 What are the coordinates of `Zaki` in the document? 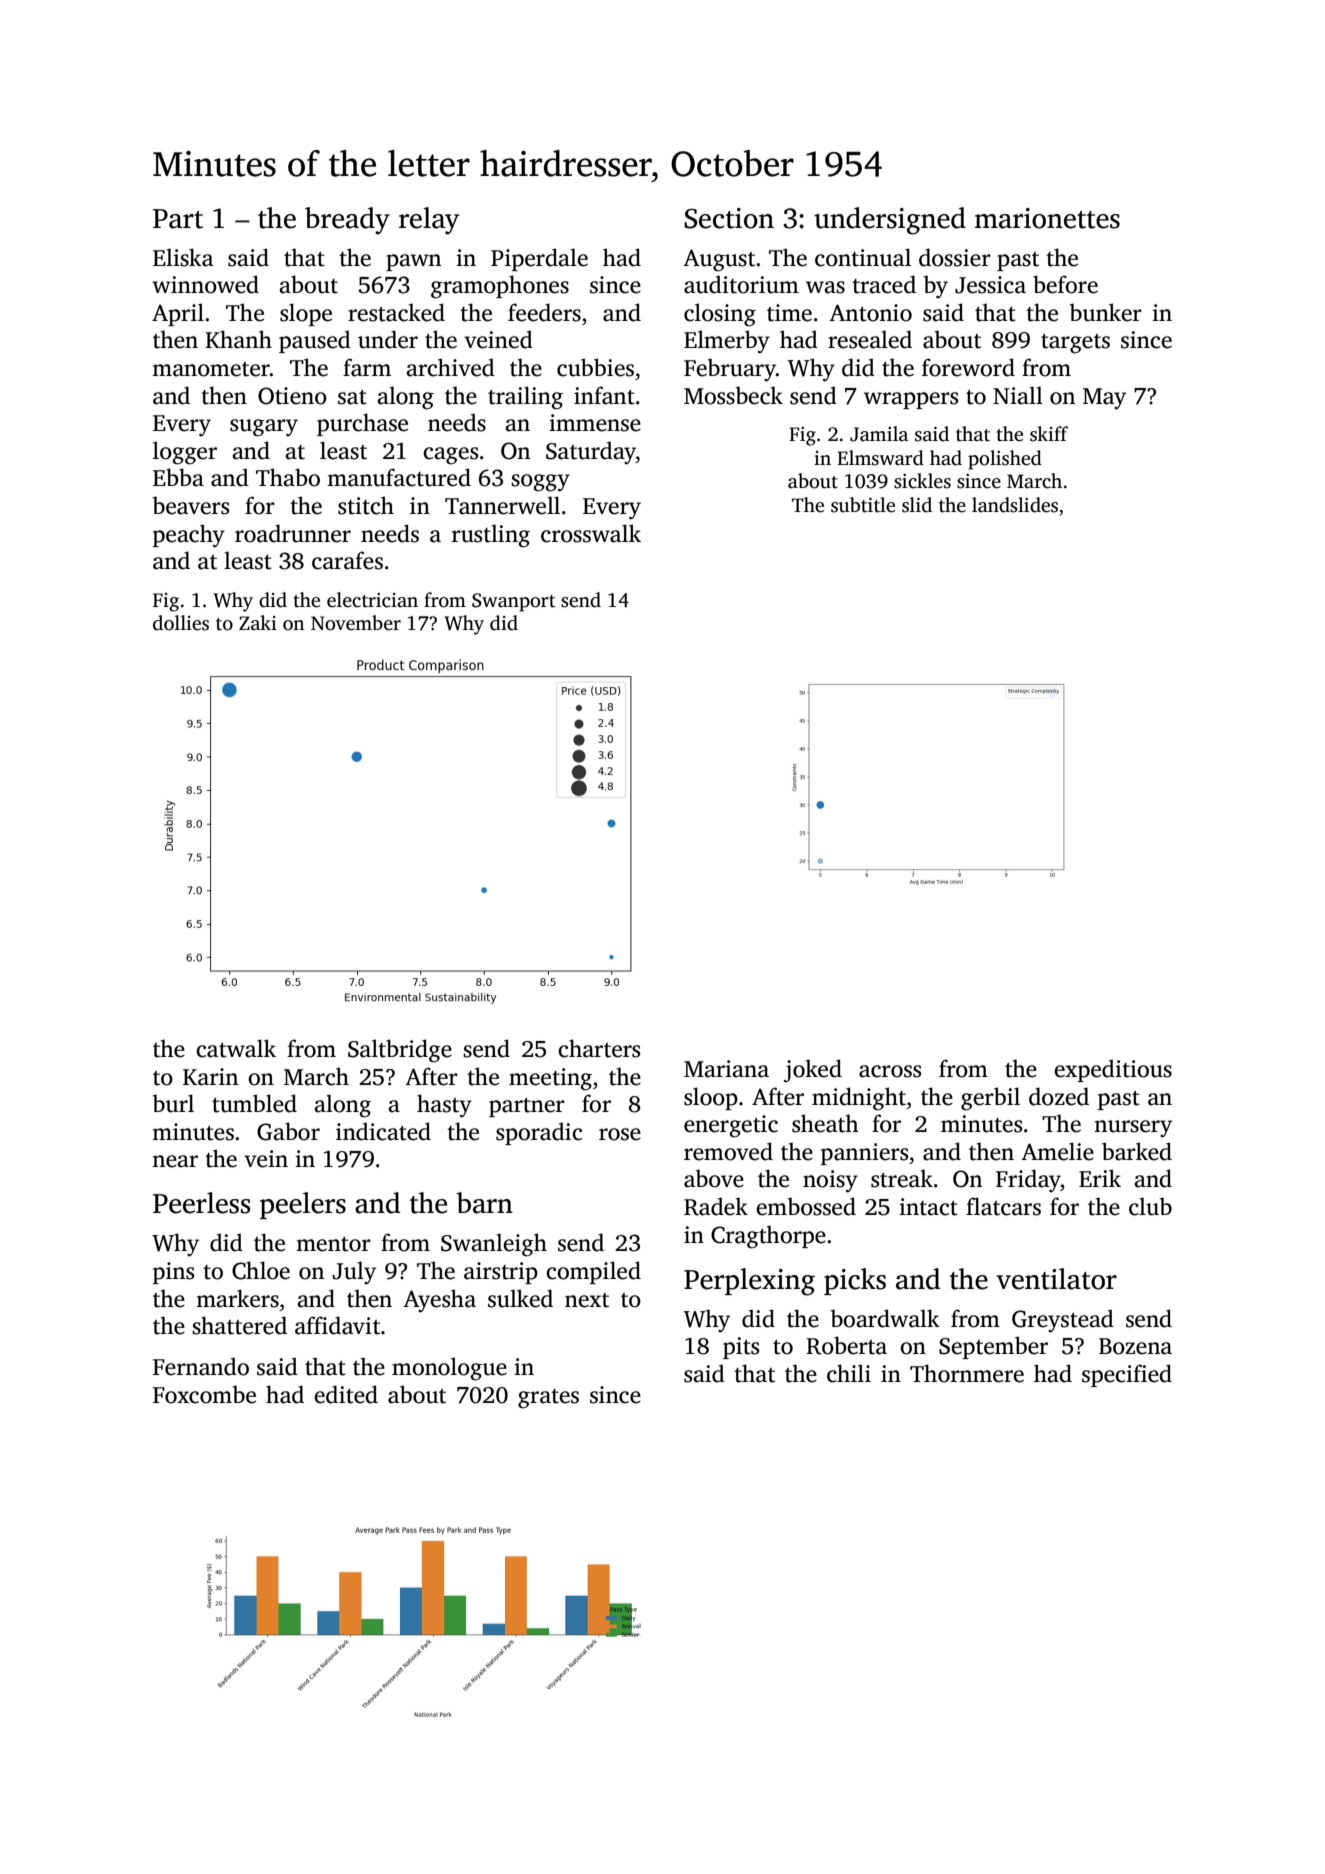 It's located at (258, 623).
